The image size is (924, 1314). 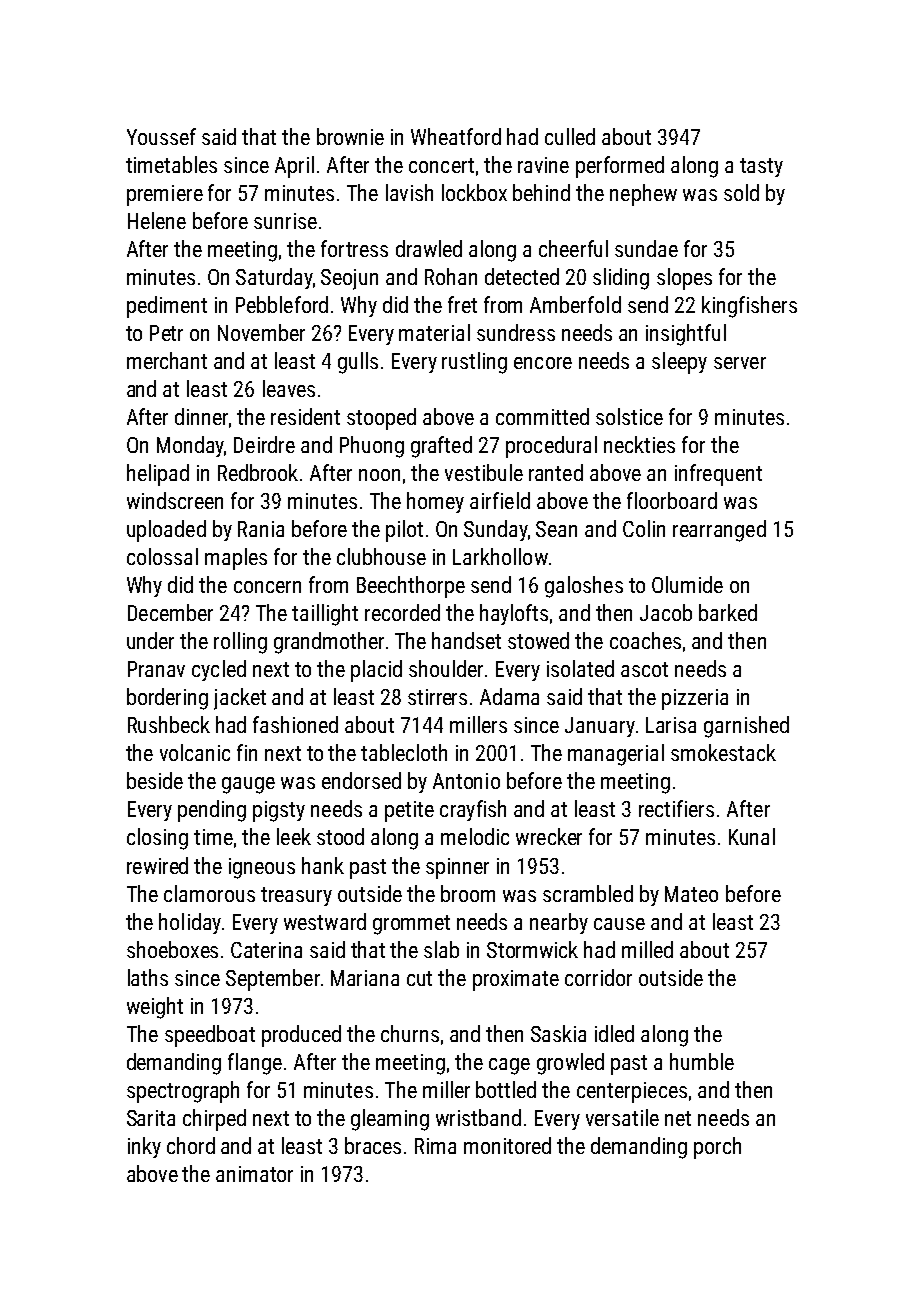 I want to click on gleaming, so click(x=390, y=1120).
